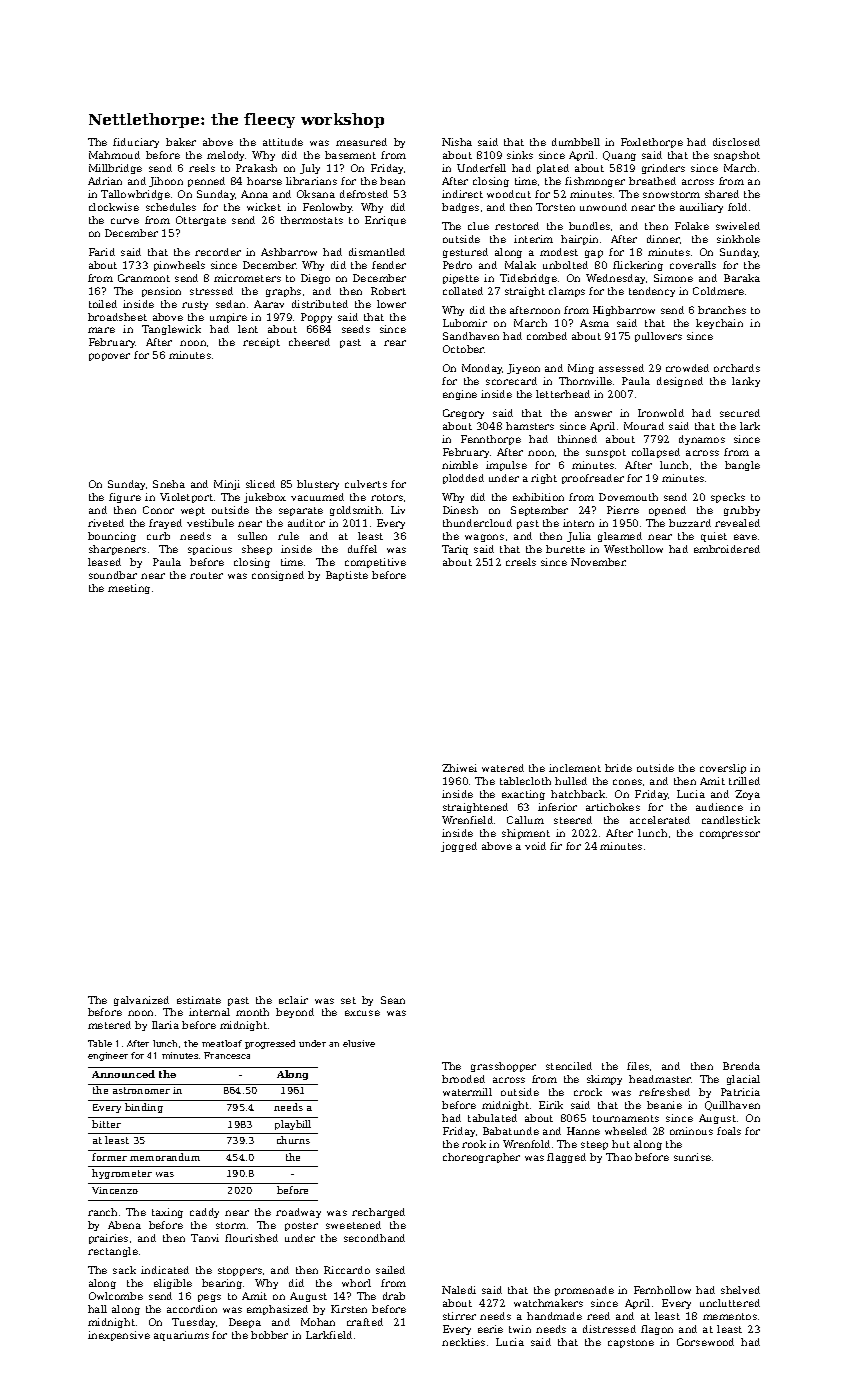 The height and width of the screenshot is (1400, 849). What do you see at coordinates (293, 1000) in the screenshot?
I see `eclair` at bounding box center [293, 1000].
